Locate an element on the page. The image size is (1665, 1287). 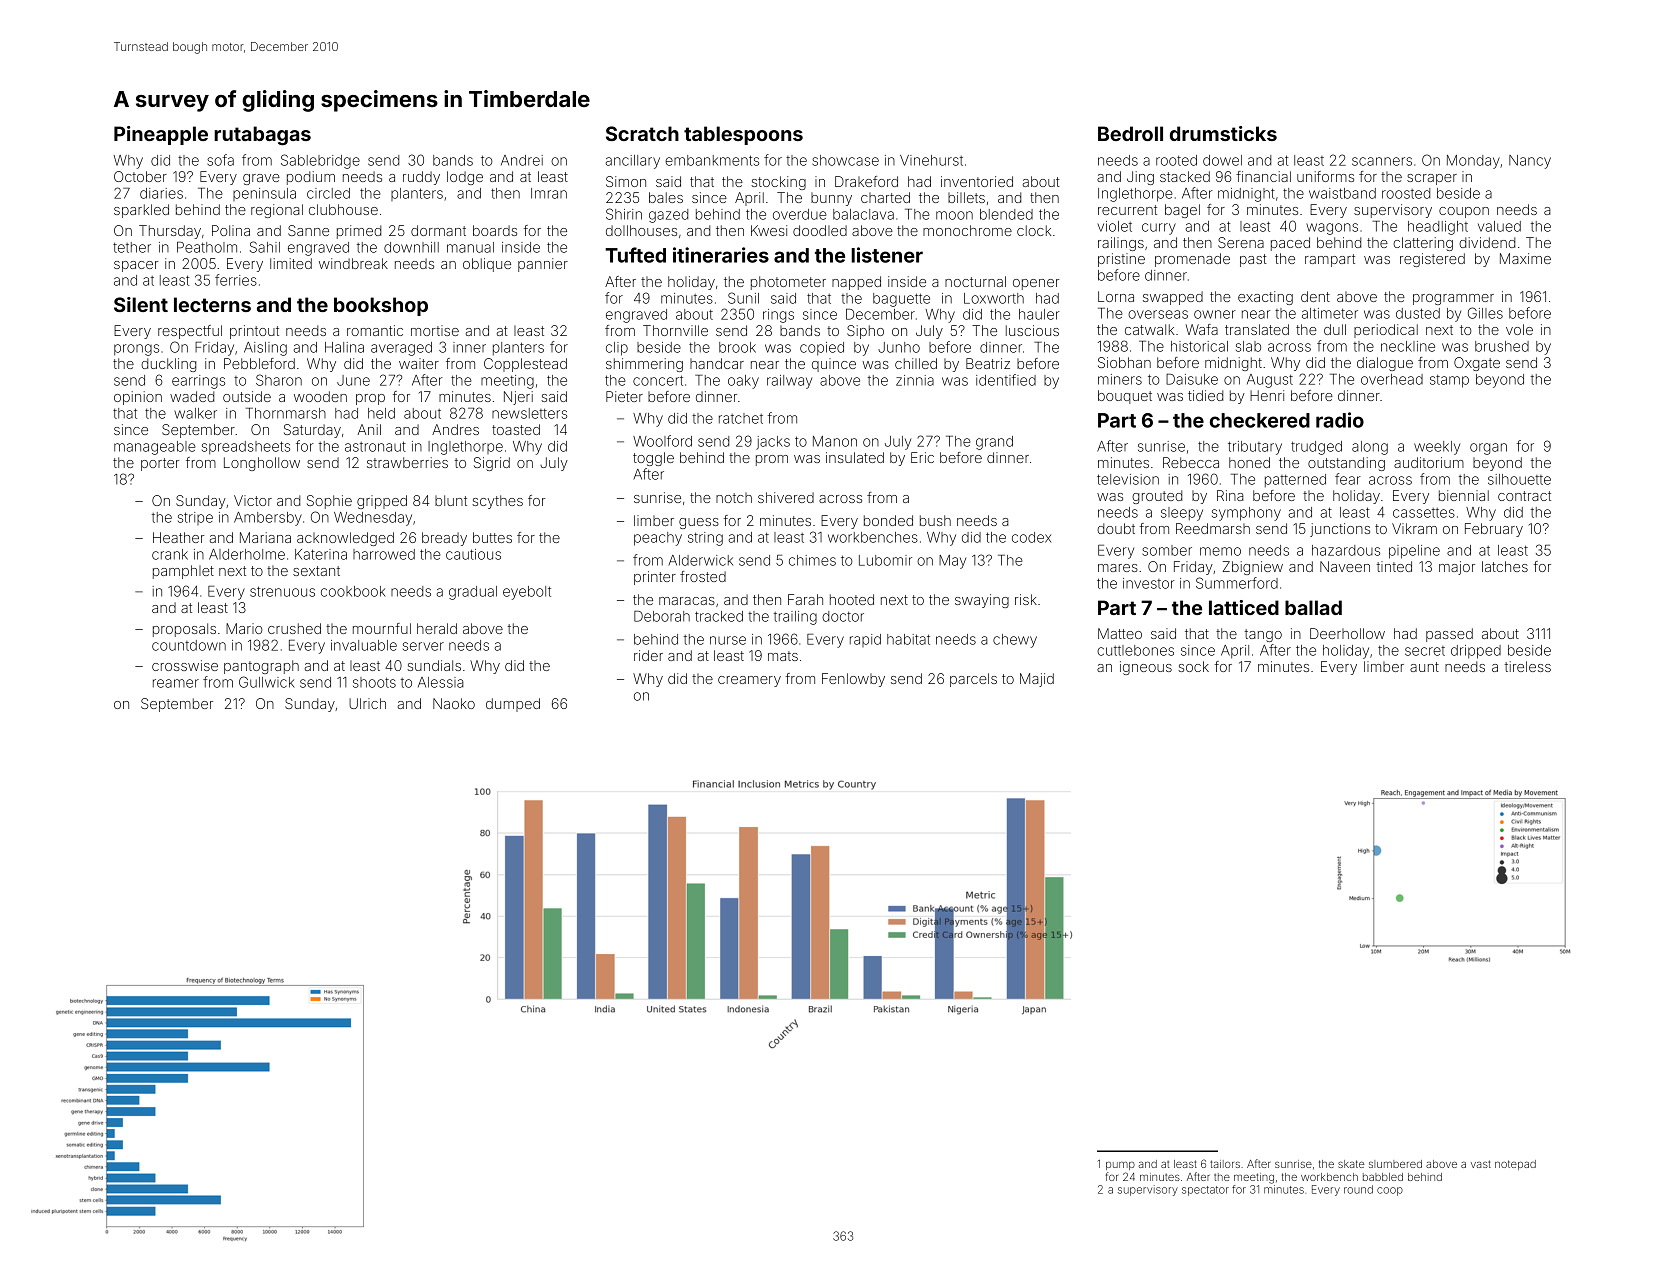
grand is located at coordinates (994, 443).
